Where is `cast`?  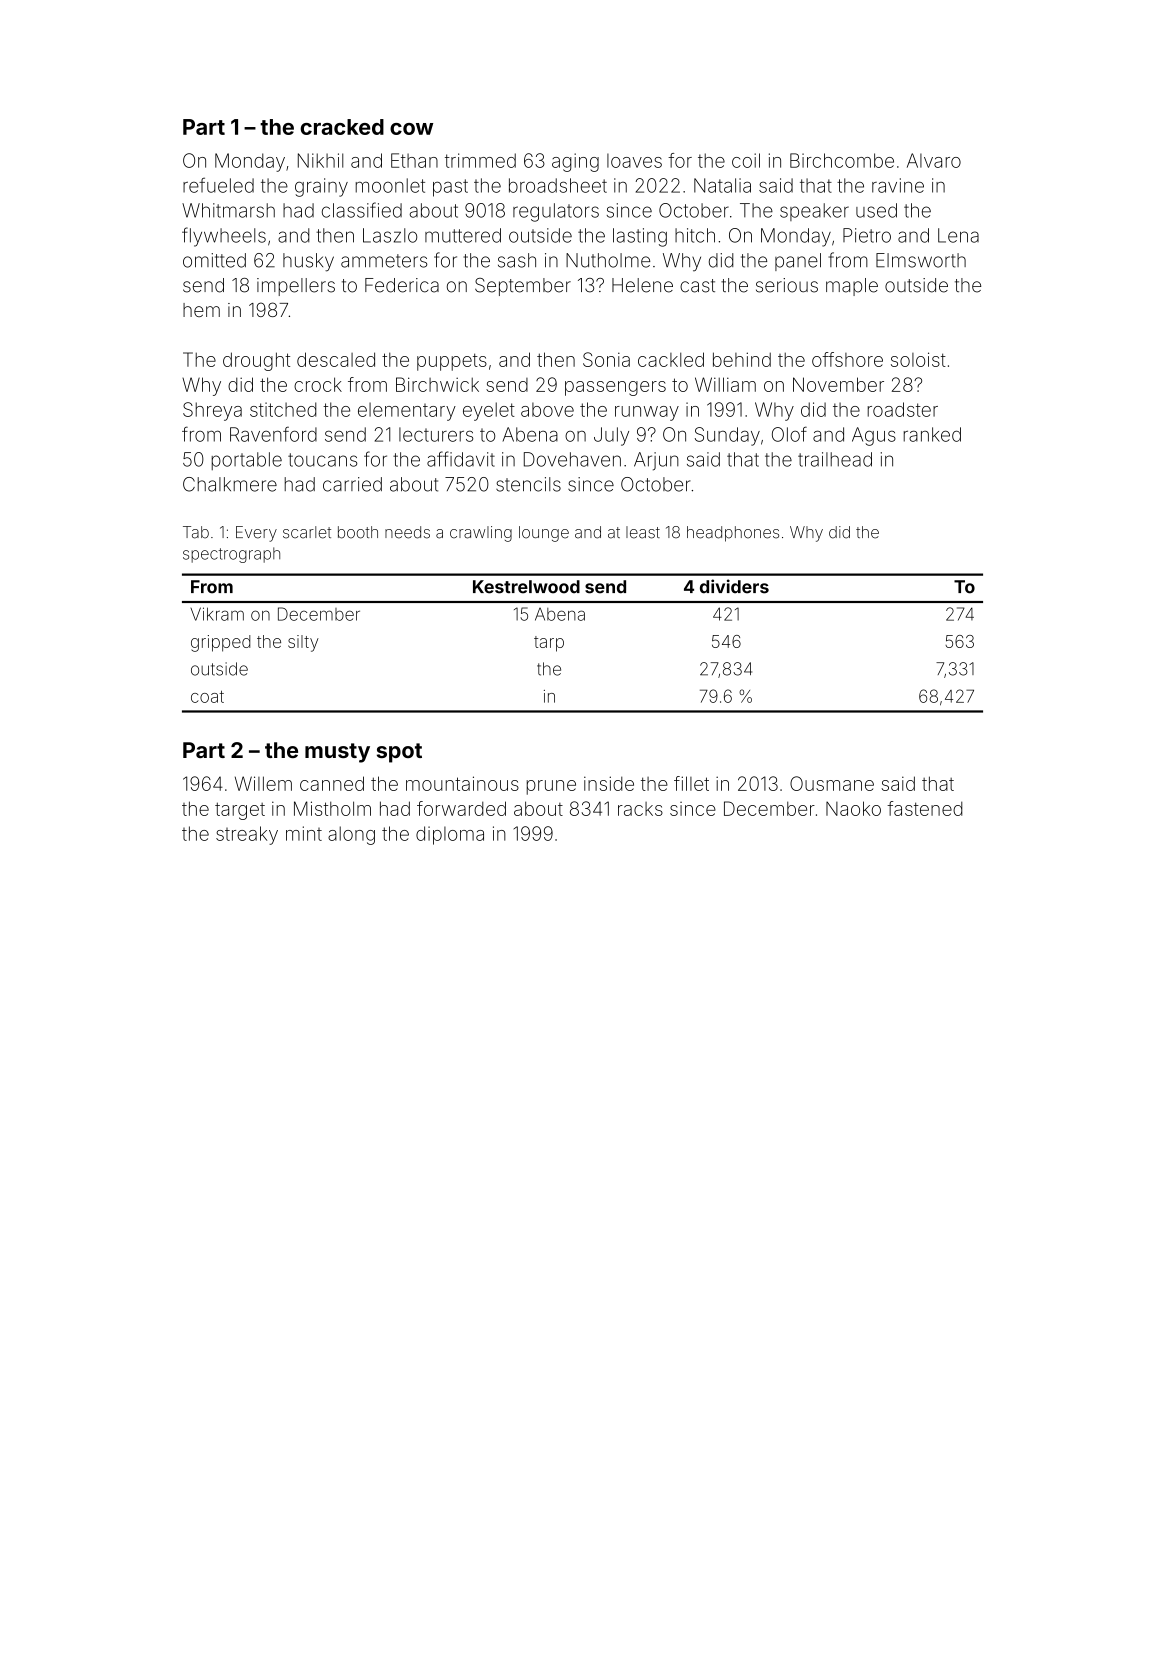
cast is located at coordinates (697, 286).
